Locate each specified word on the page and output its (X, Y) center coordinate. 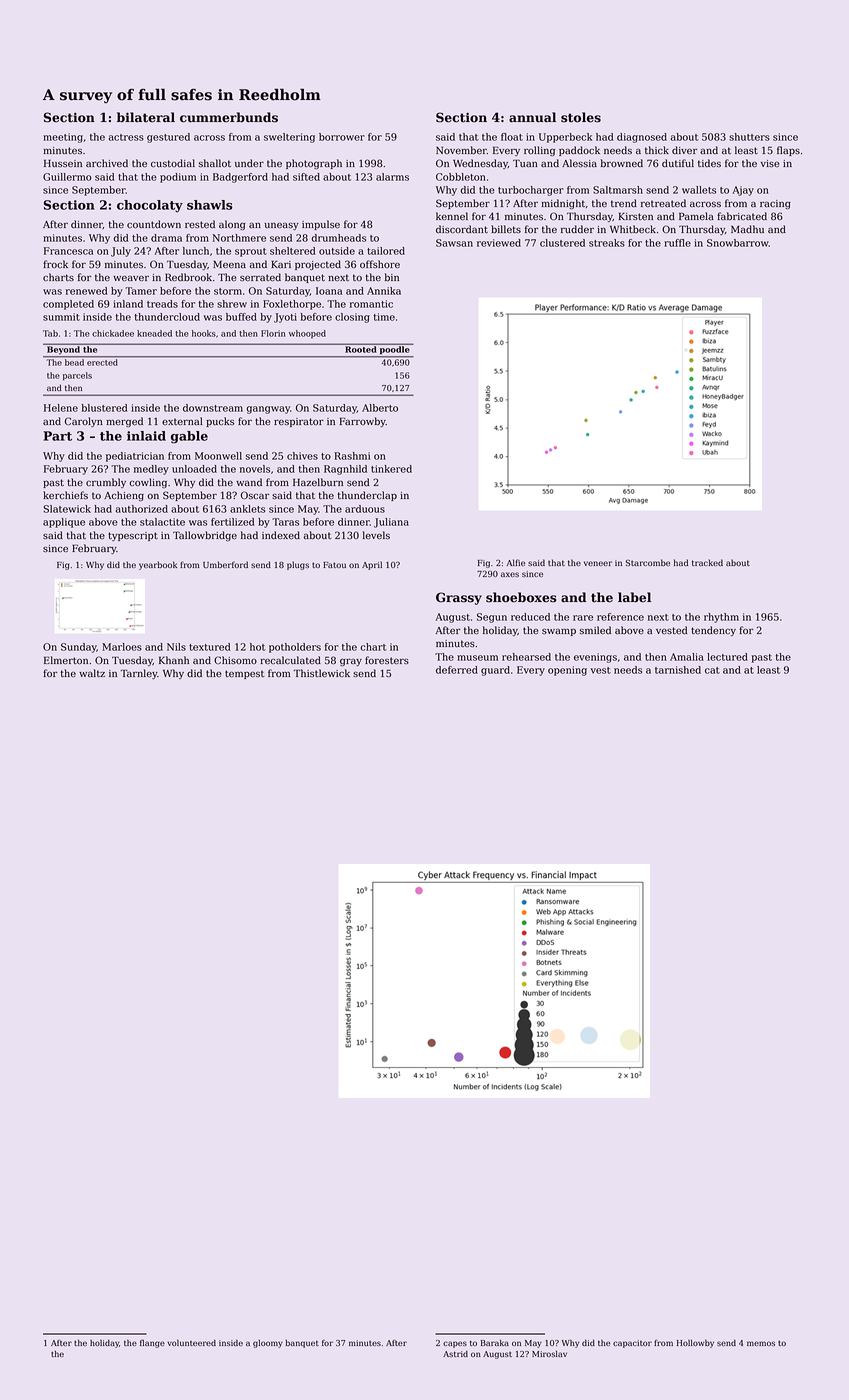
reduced (530, 617)
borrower (342, 137)
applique (64, 523)
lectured (727, 657)
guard (495, 671)
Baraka (495, 1343)
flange (152, 1343)
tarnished (678, 670)
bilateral (146, 117)
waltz (92, 673)
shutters (749, 137)
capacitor (632, 1344)
